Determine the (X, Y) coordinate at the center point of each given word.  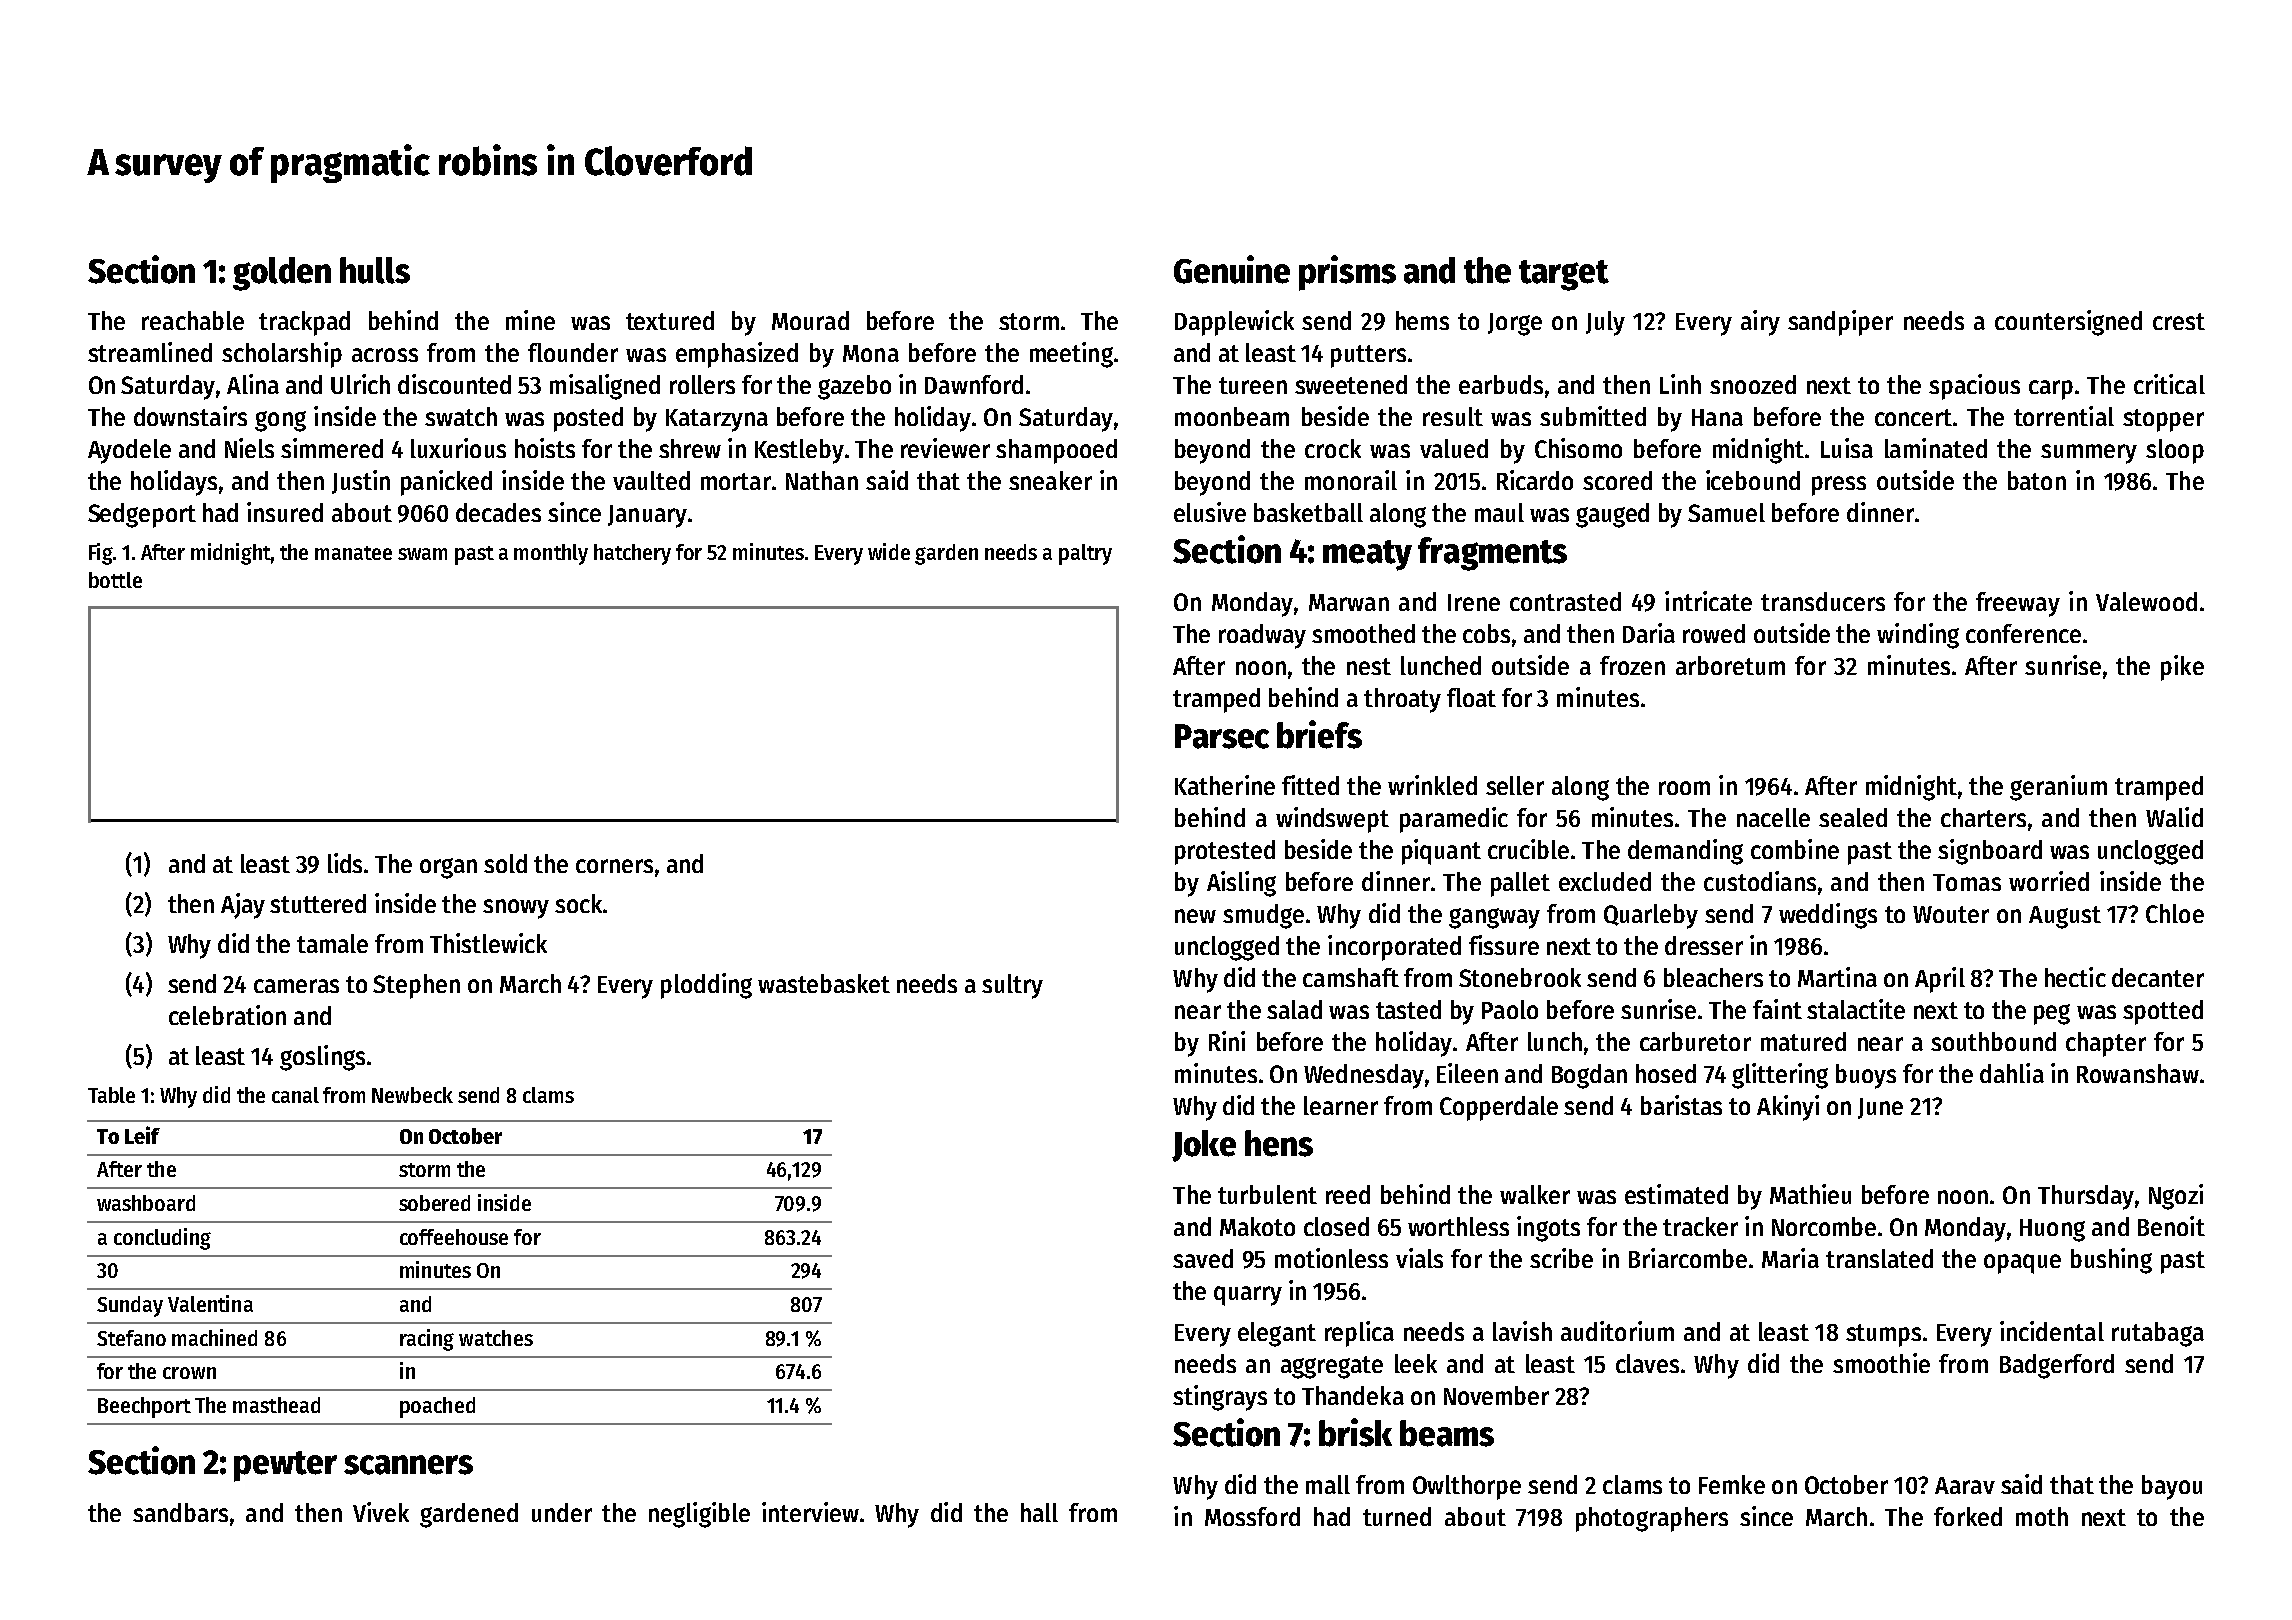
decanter (2158, 977)
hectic (2075, 977)
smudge (1263, 916)
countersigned (2068, 323)
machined (214, 1337)
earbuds (1501, 384)
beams (1447, 1433)
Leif (142, 1135)
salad (1294, 1009)
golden (282, 274)
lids (345, 863)
